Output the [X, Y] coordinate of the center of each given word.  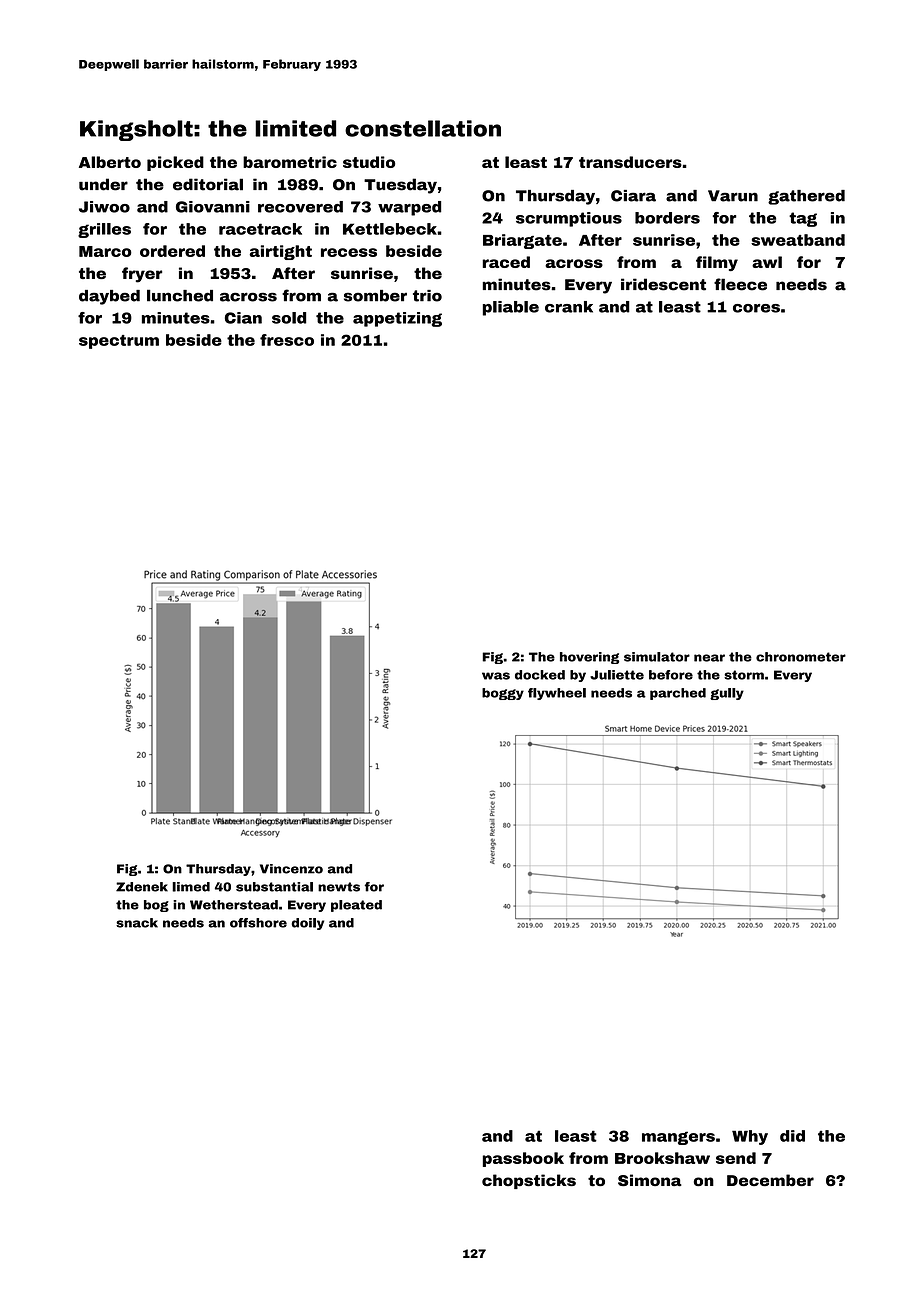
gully [727, 694]
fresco [287, 340]
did [792, 1136]
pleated [356, 906]
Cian [243, 318]
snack [137, 923]
